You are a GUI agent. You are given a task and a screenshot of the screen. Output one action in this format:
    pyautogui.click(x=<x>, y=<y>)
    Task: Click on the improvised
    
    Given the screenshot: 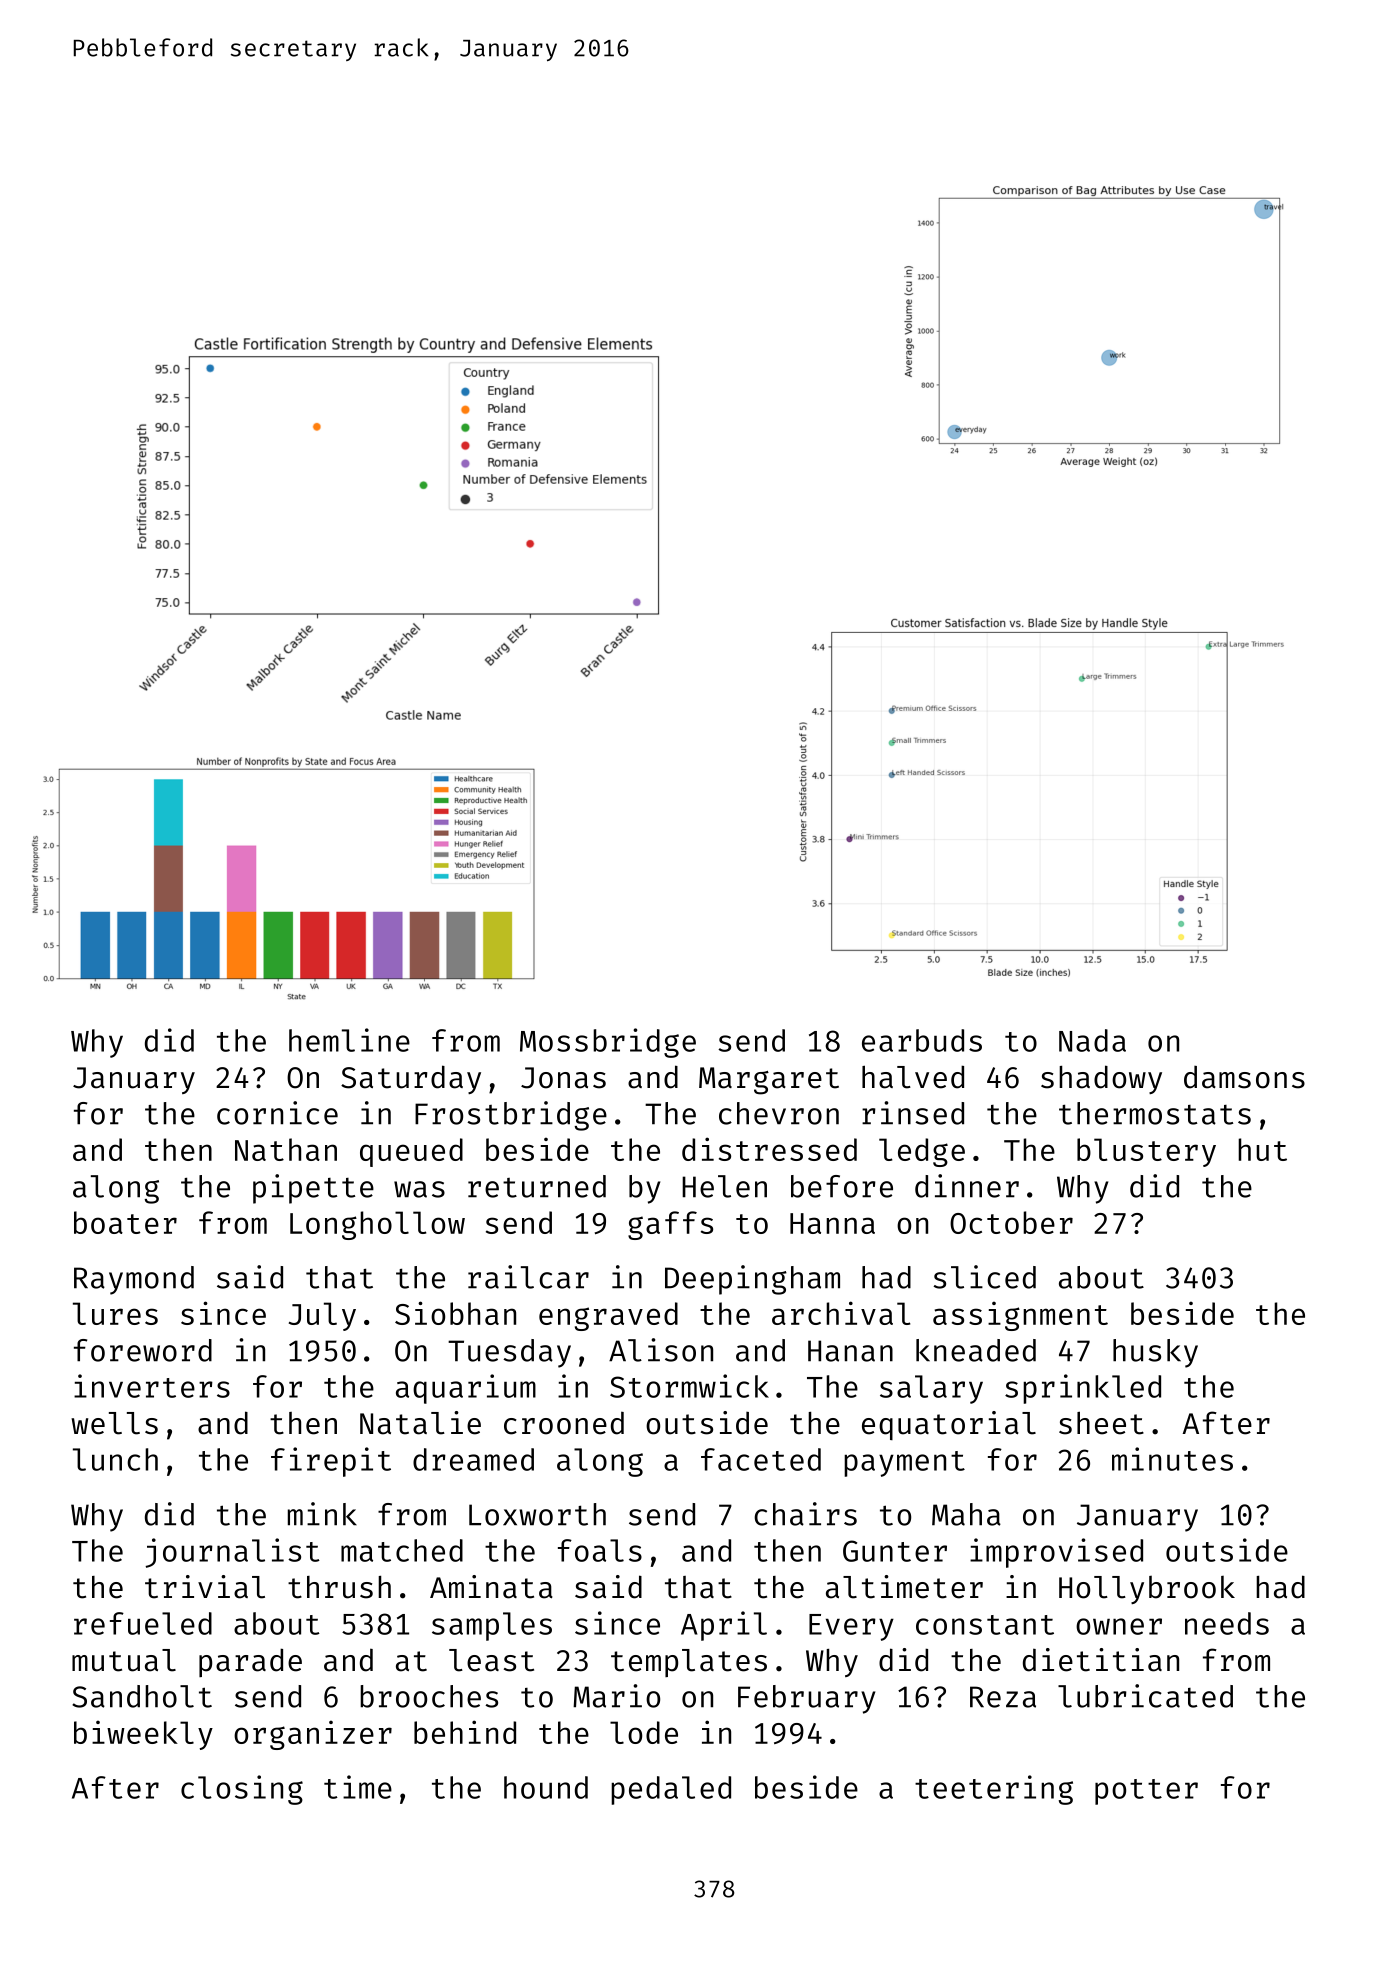 What is the action you would take?
    pyautogui.click(x=1056, y=1553)
